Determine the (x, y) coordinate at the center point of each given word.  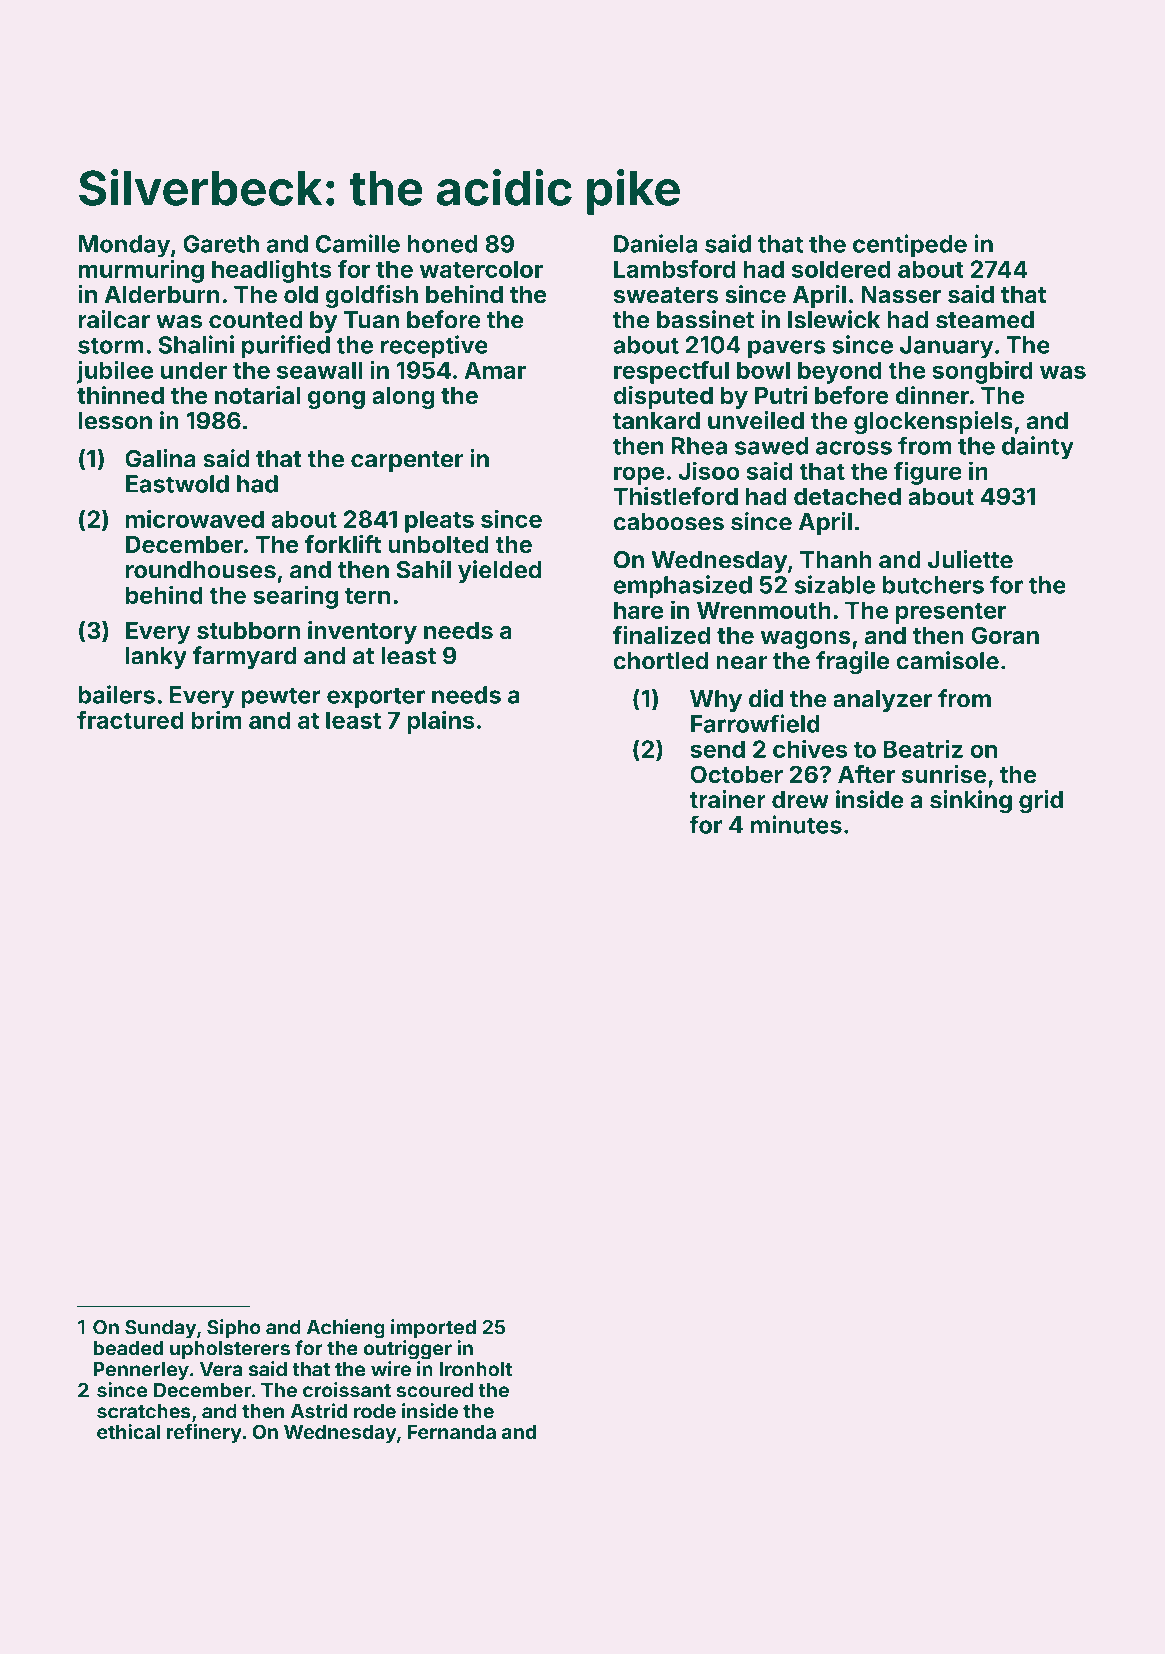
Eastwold (177, 484)
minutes (796, 824)
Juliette (970, 559)
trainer (727, 799)
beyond (840, 372)
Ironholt (476, 1369)
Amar (495, 370)
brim (216, 719)
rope (639, 475)
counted (255, 320)
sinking (971, 802)
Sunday (160, 1329)
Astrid (319, 1411)
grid (1041, 802)
